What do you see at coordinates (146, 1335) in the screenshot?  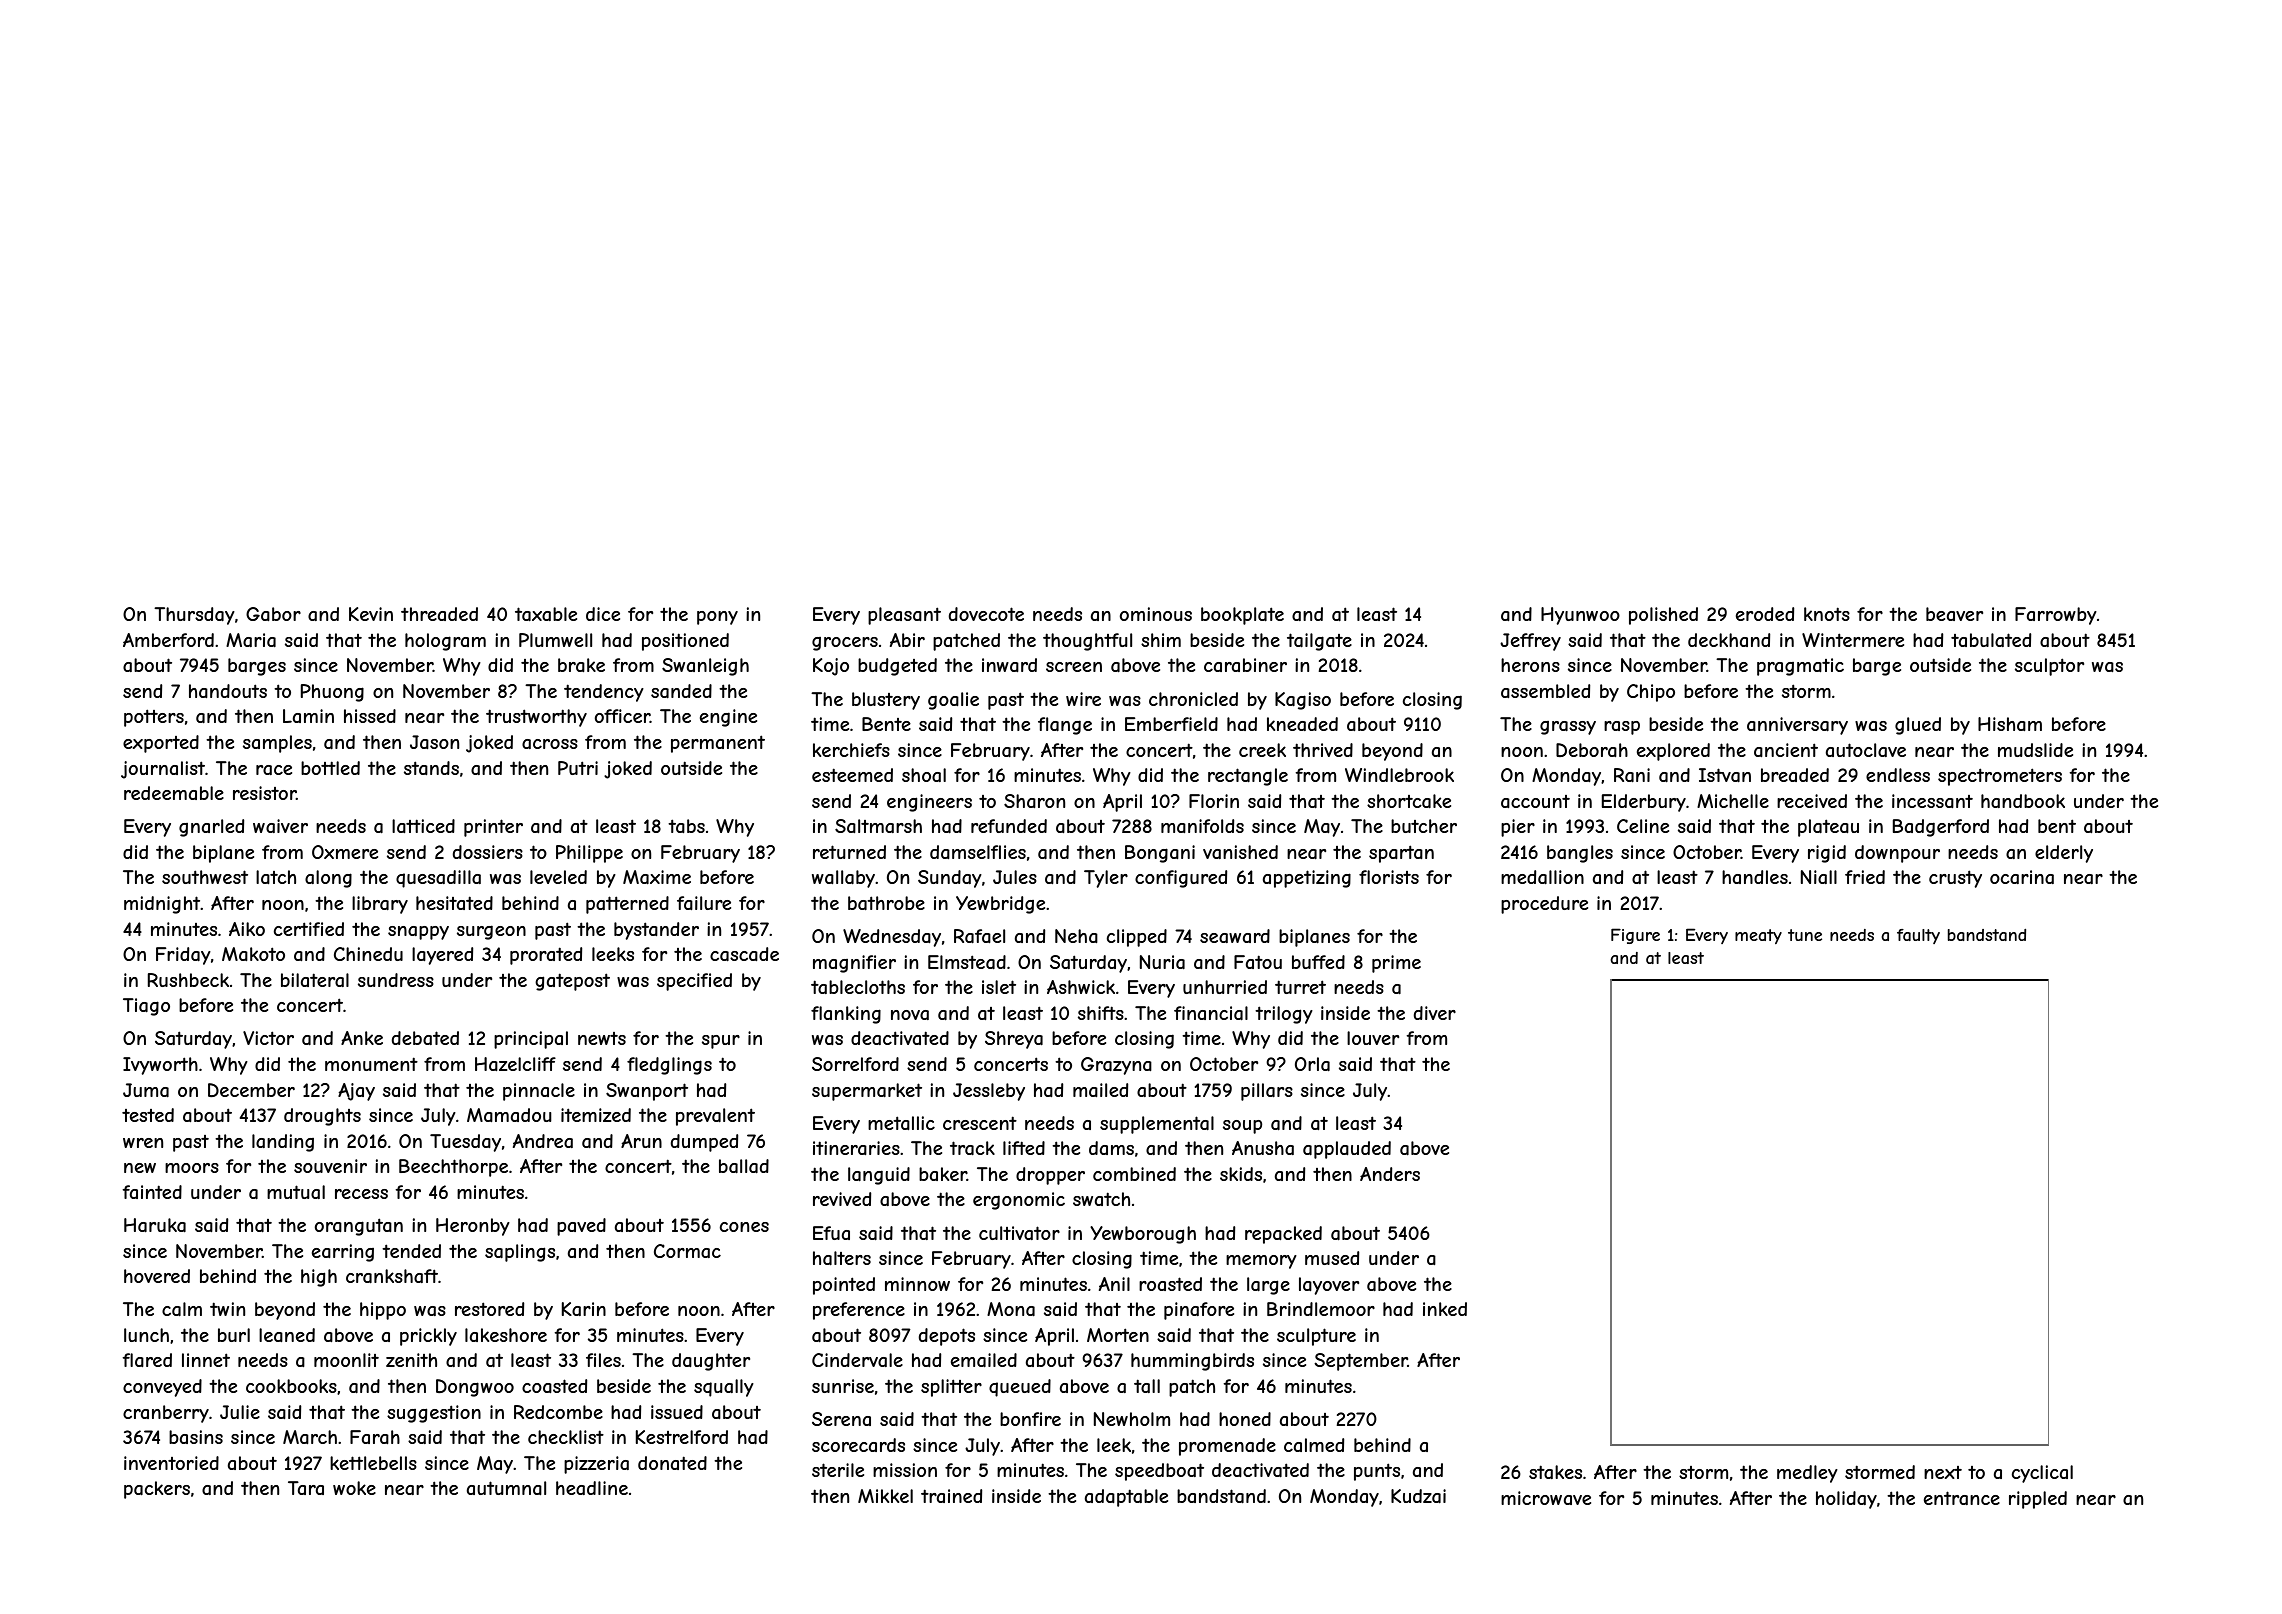 I see `lunch` at bounding box center [146, 1335].
